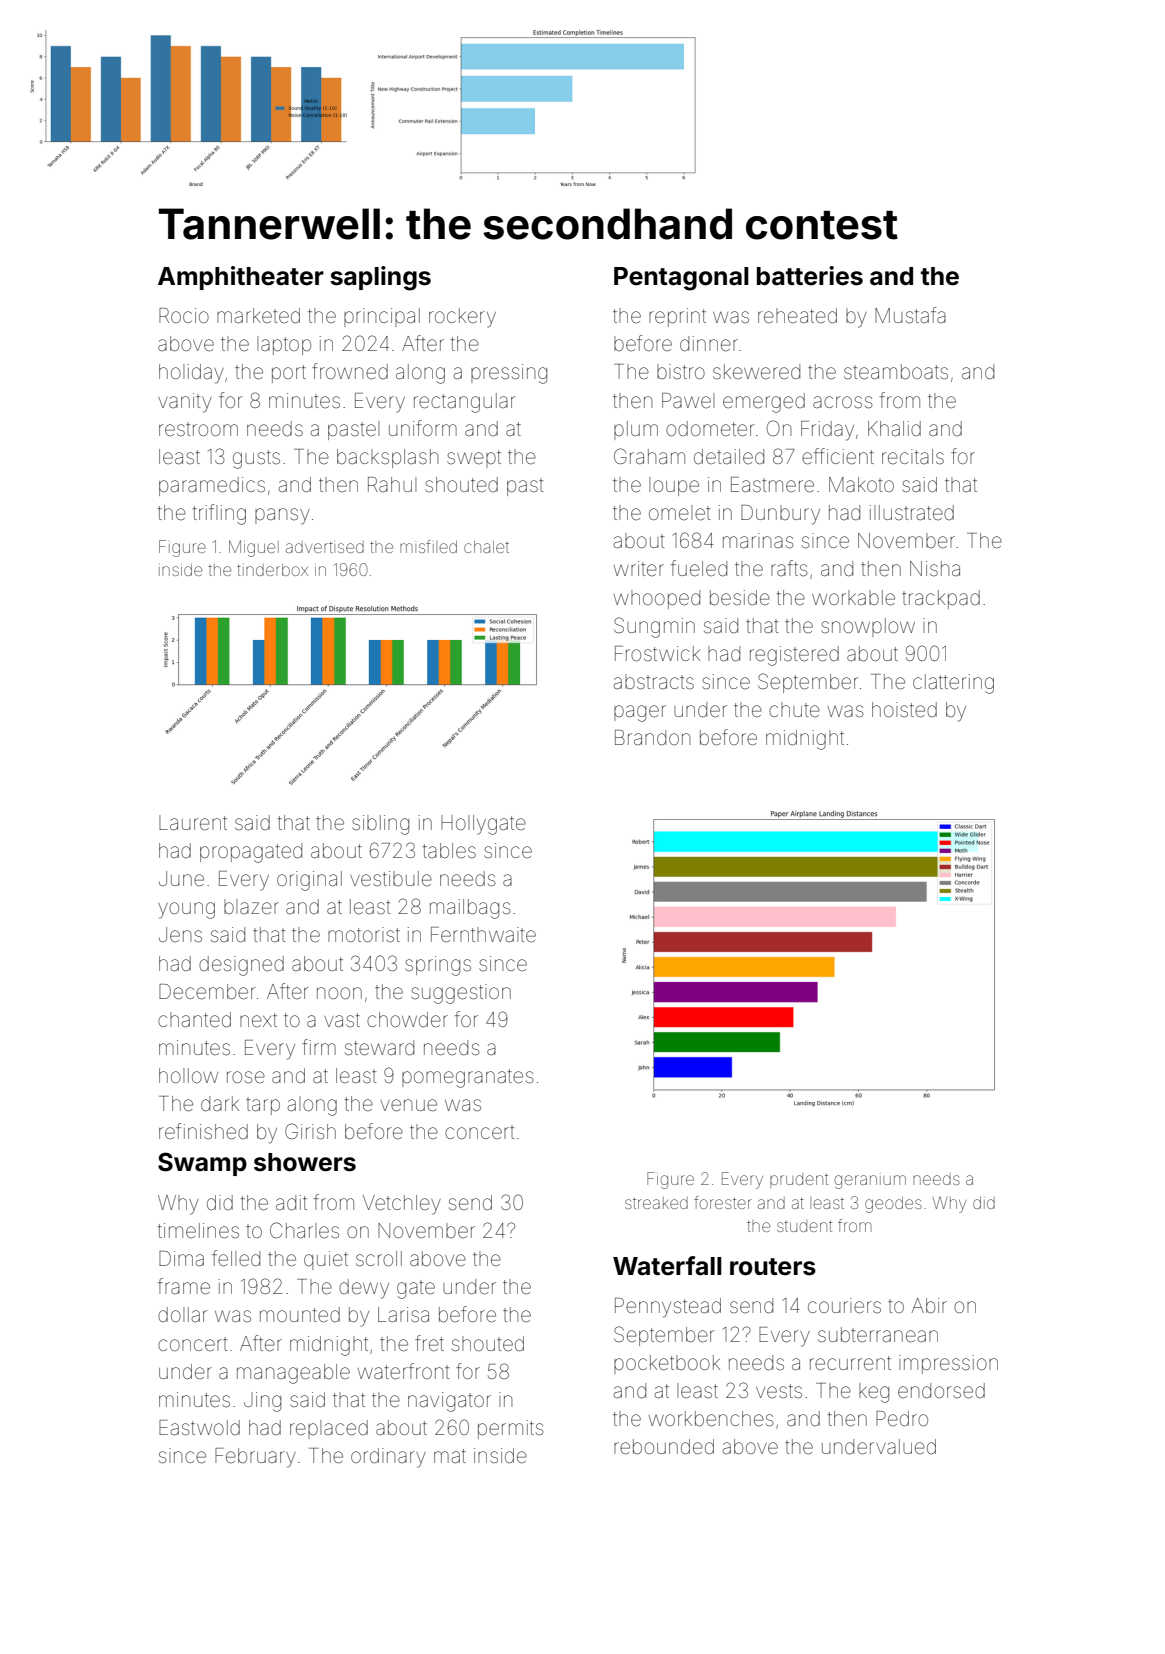 This screenshot has height=1654, width=1165. What do you see at coordinates (202, 1164) in the screenshot?
I see `Swamp` at bounding box center [202, 1164].
